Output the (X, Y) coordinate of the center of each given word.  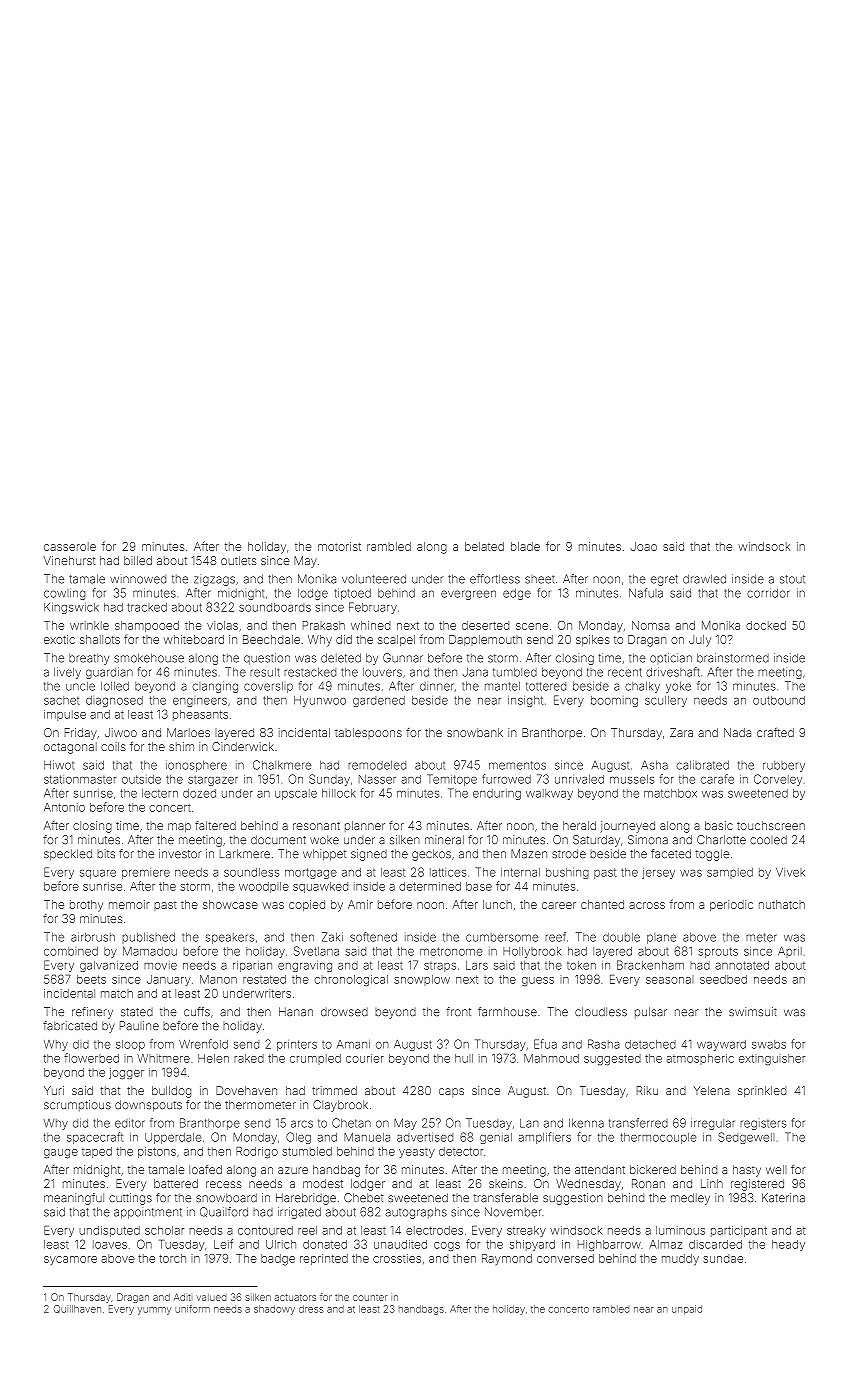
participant (739, 1231)
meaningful (74, 1199)
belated (484, 546)
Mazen (529, 853)
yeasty (417, 1153)
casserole (70, 546)
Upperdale (173, 1138)
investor (180, 853)
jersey (658, 873)
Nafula (646, 593)
